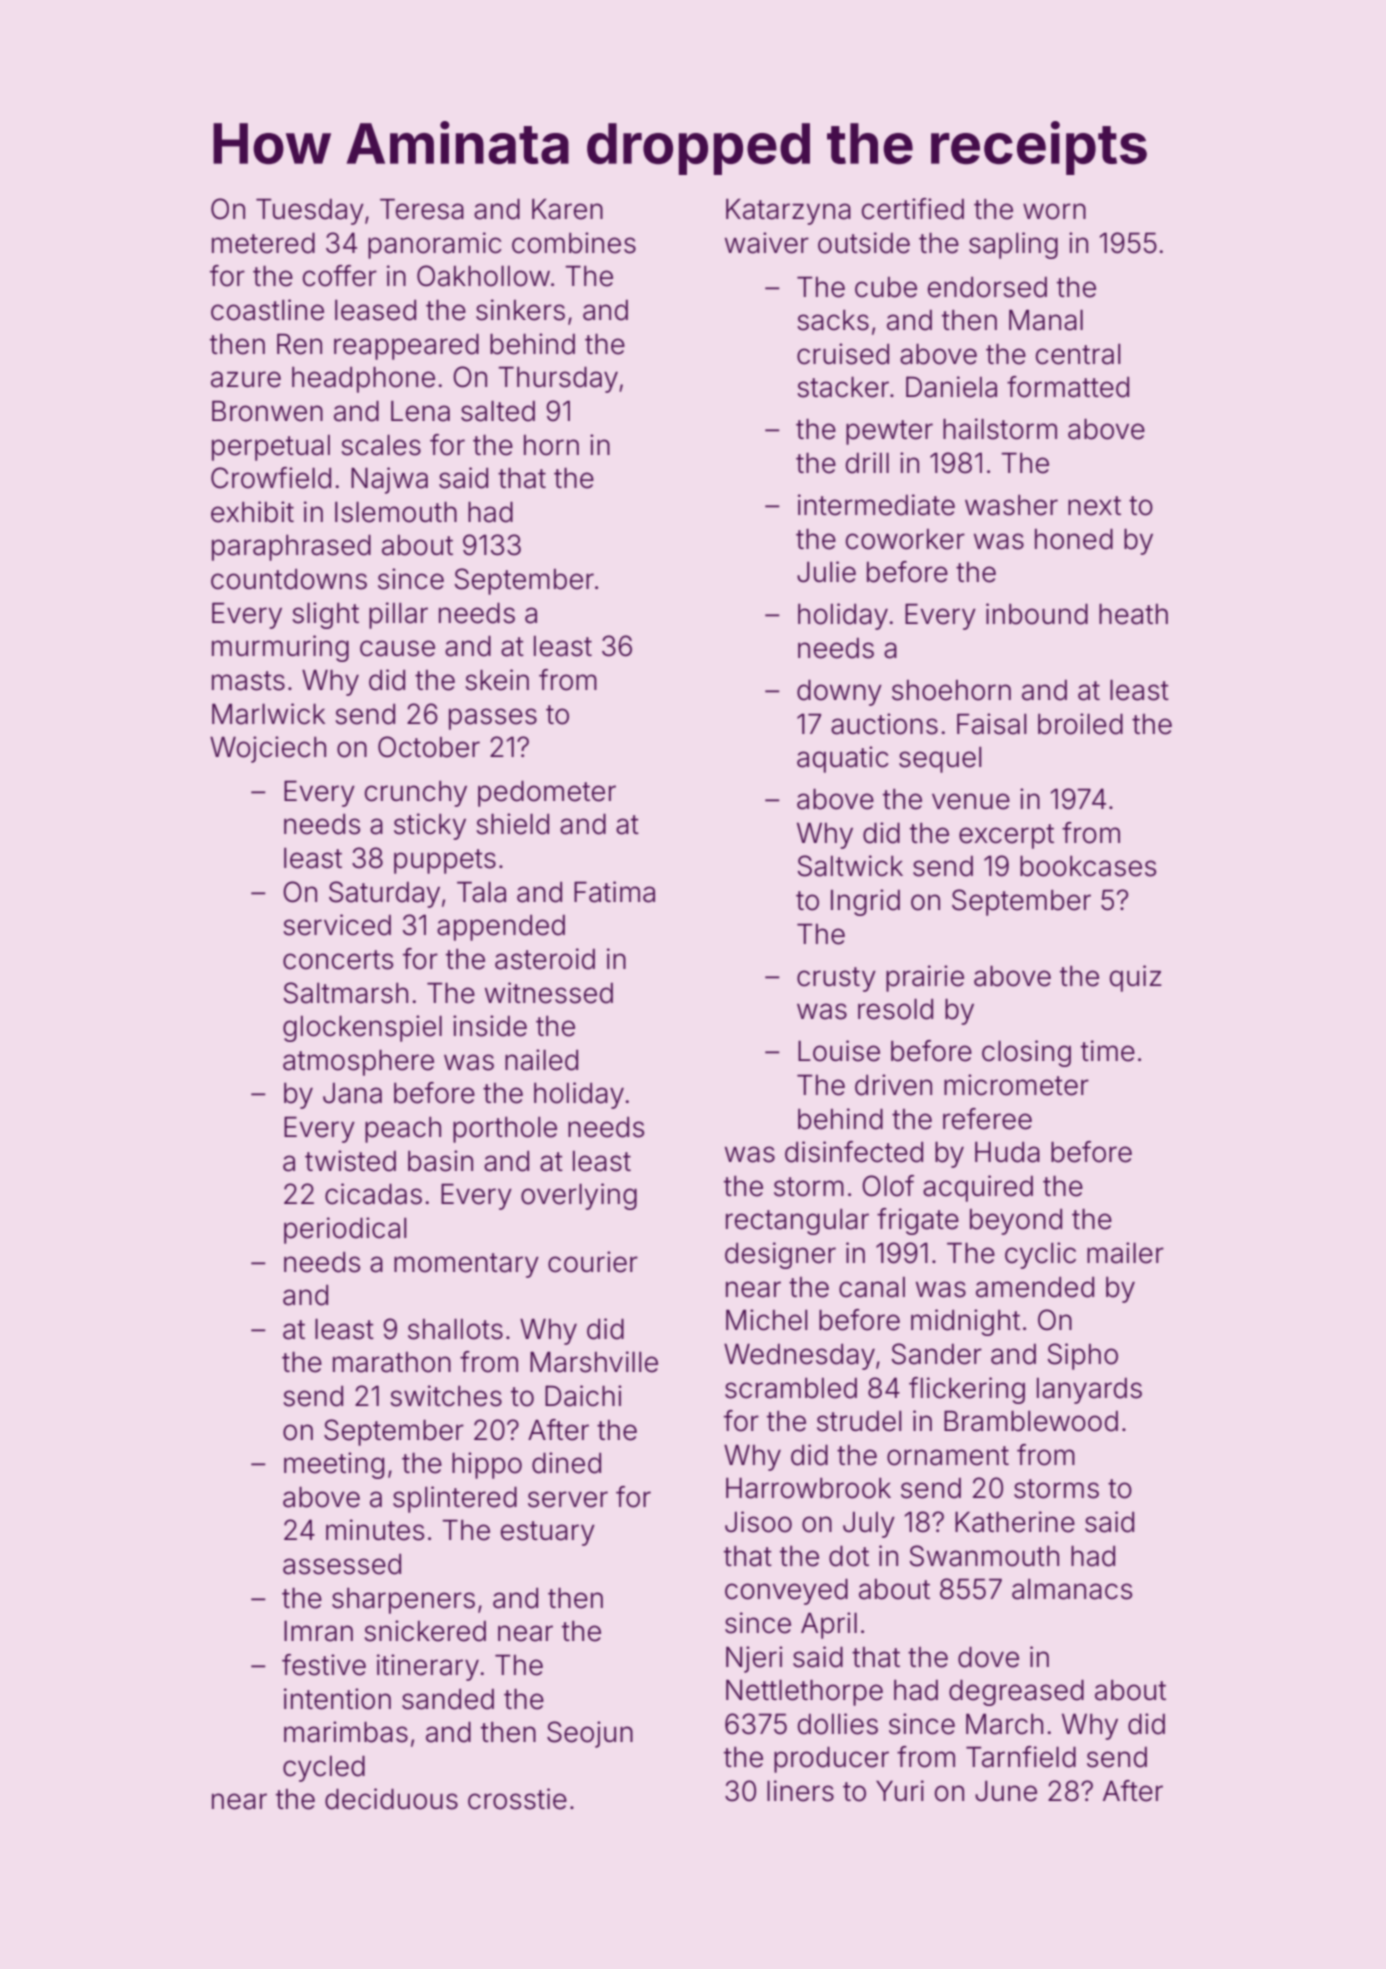  I want to click on waiver, so click(767, 243).
